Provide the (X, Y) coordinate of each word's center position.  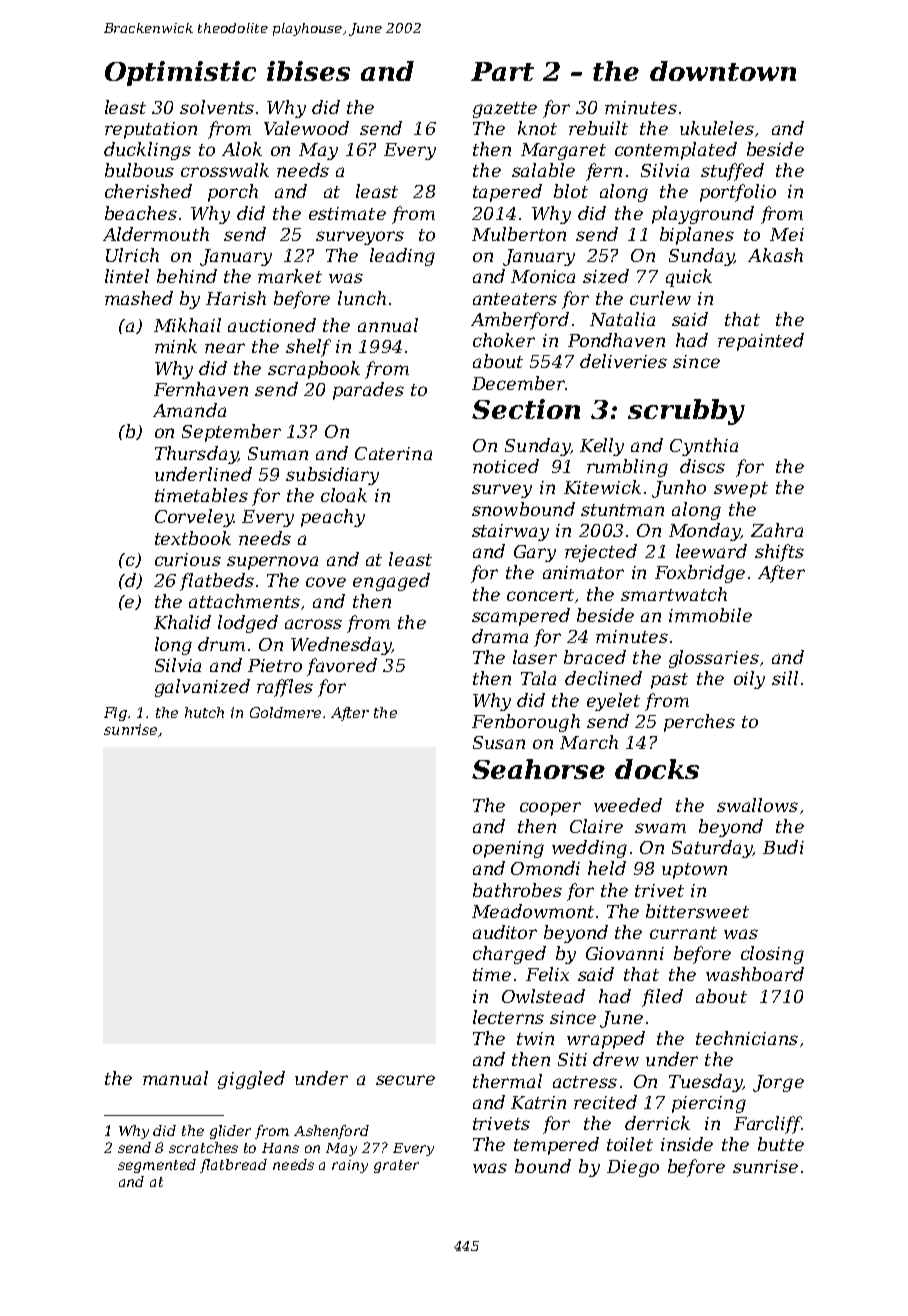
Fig (115, 714)
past (669, 681)
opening (508, 849)
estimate (347, 213)
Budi (783, 847)
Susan (499, 742)
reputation (151, 130)
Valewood (306, 128)
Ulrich (132, 255)
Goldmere (285, 712)
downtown (723, 71)
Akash (775, 255)
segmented (157, 1166)
